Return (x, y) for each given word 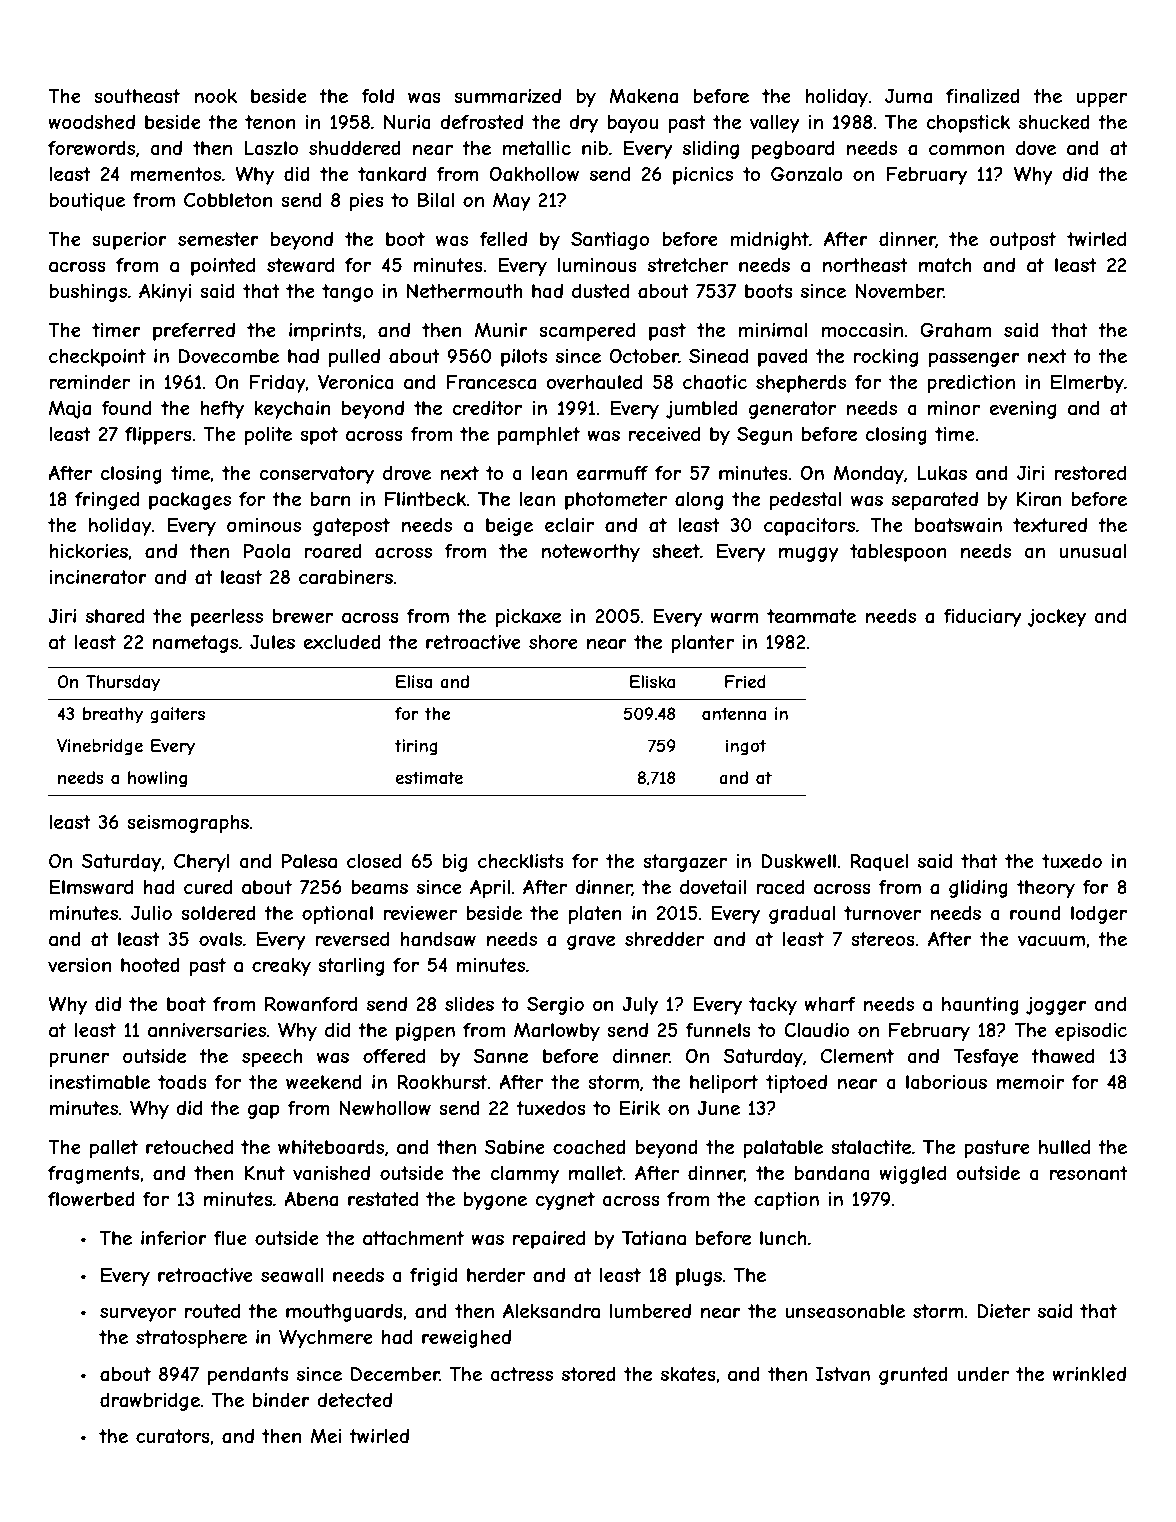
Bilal (436, 200)
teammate (811, 616)
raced (780, 887)
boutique (87, 202)
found (126, 408)
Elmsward (91, 887)
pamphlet (539, 436)
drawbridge (150, 1402)
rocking (885, 358)
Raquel (879, 862)
